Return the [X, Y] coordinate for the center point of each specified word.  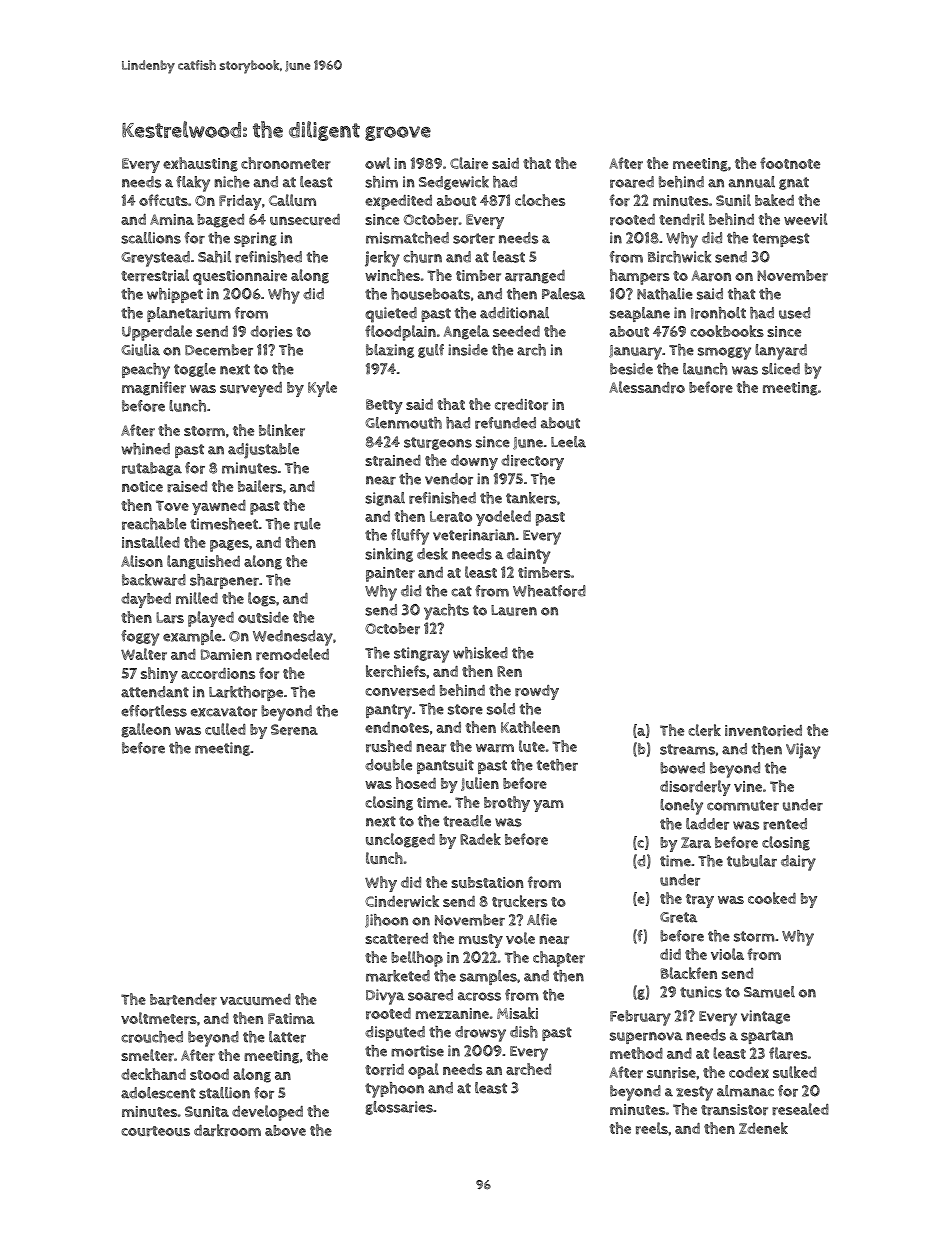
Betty [384, 406]
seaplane [640, 314]
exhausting [200, 164]
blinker [282, 430]
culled [225, 729]
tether [557, 765]
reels [652, 1128]
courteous [155, 1131]
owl [377, 163]
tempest [781, 240]
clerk [704, 730]
